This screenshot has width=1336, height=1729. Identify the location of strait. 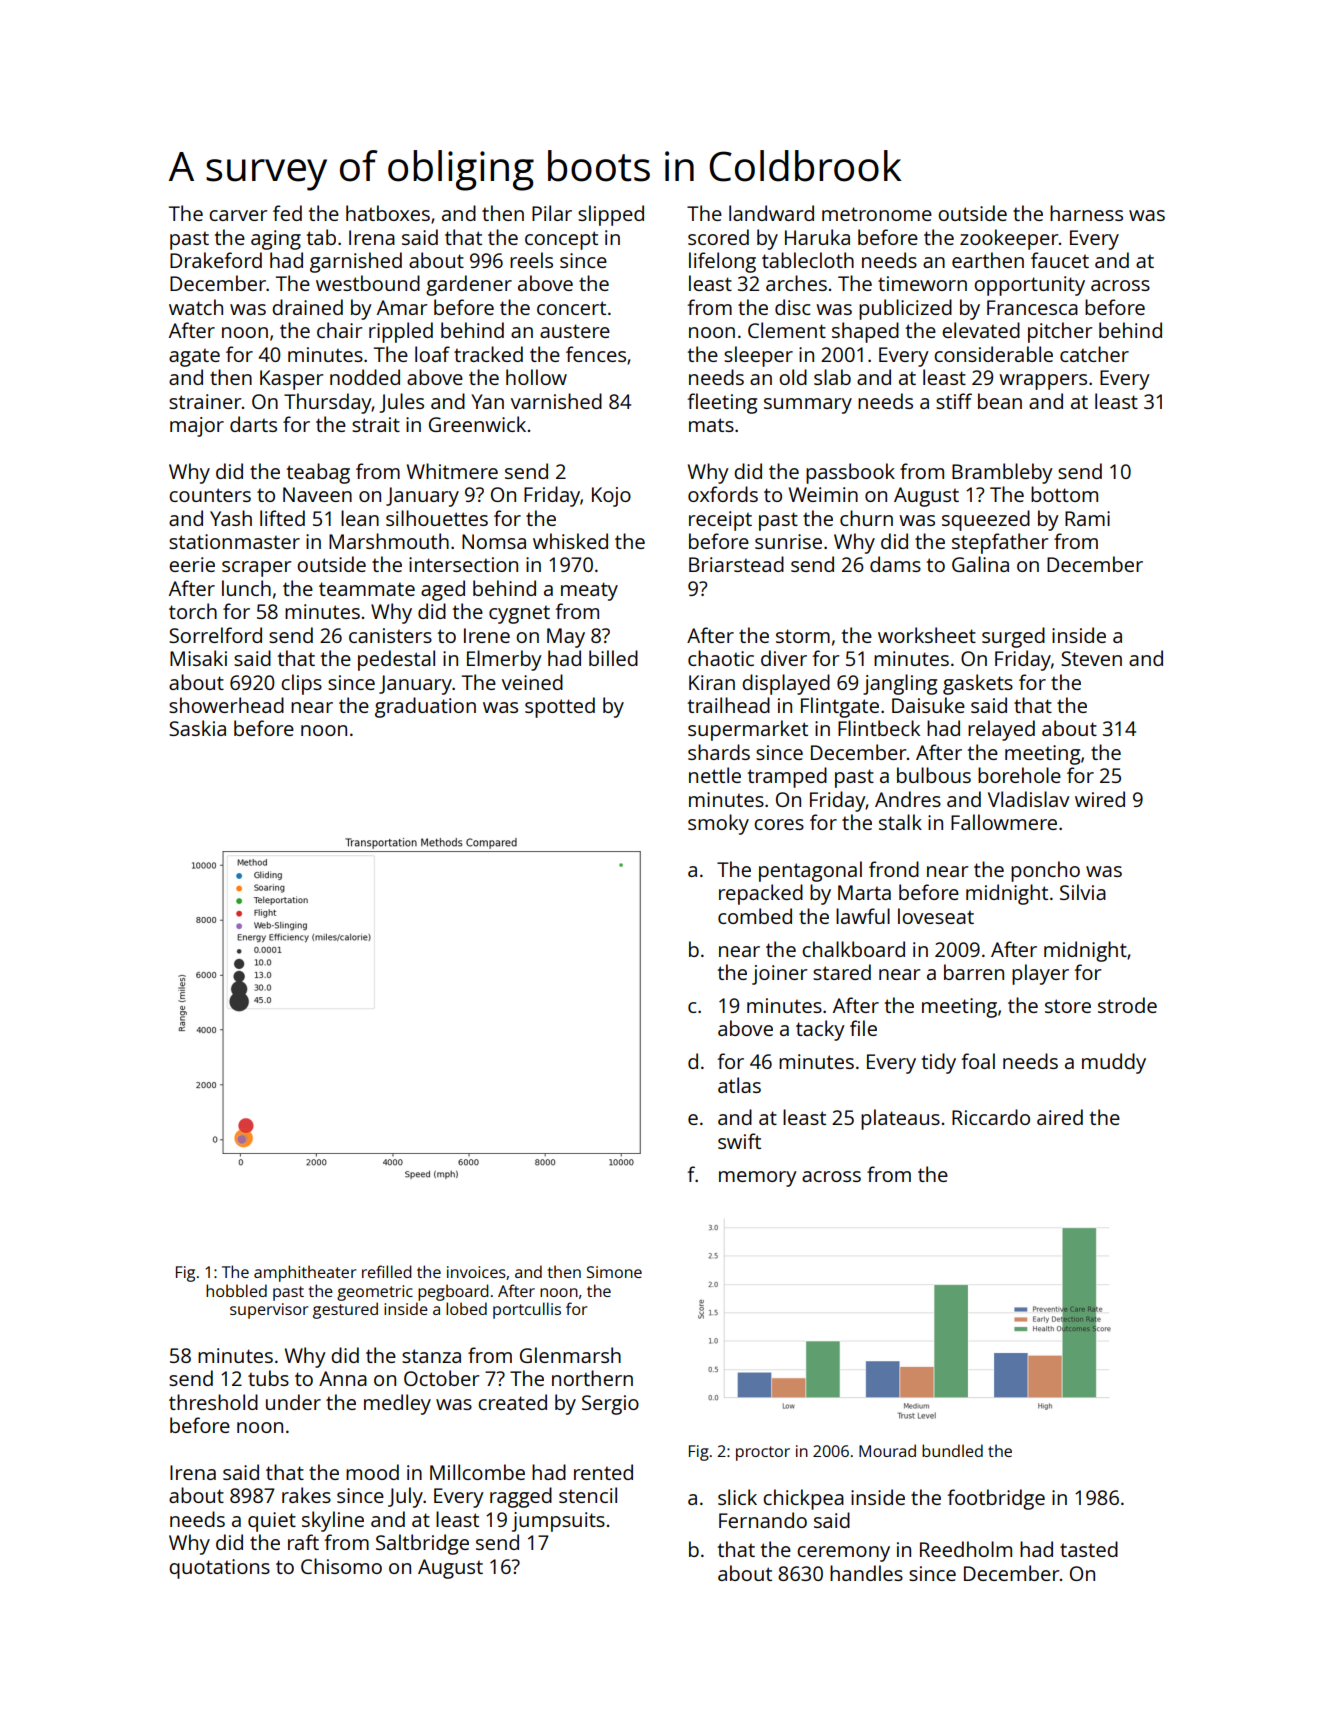
(376, 424).
